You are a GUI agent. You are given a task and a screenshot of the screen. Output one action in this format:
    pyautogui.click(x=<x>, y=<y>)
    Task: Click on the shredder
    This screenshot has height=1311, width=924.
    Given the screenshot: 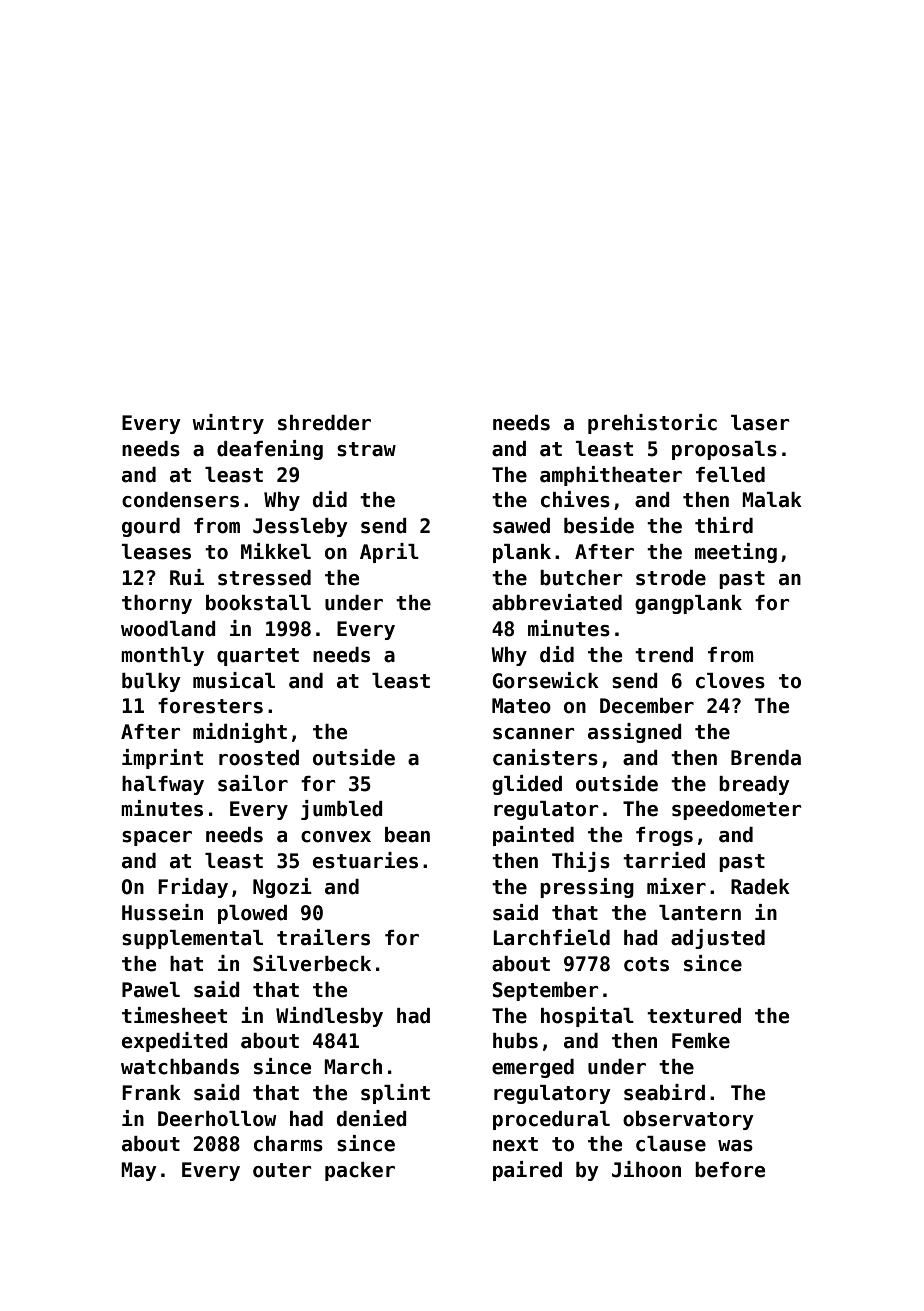 What is the action you would take?
    pyautogui.click(x=324, y=423)
